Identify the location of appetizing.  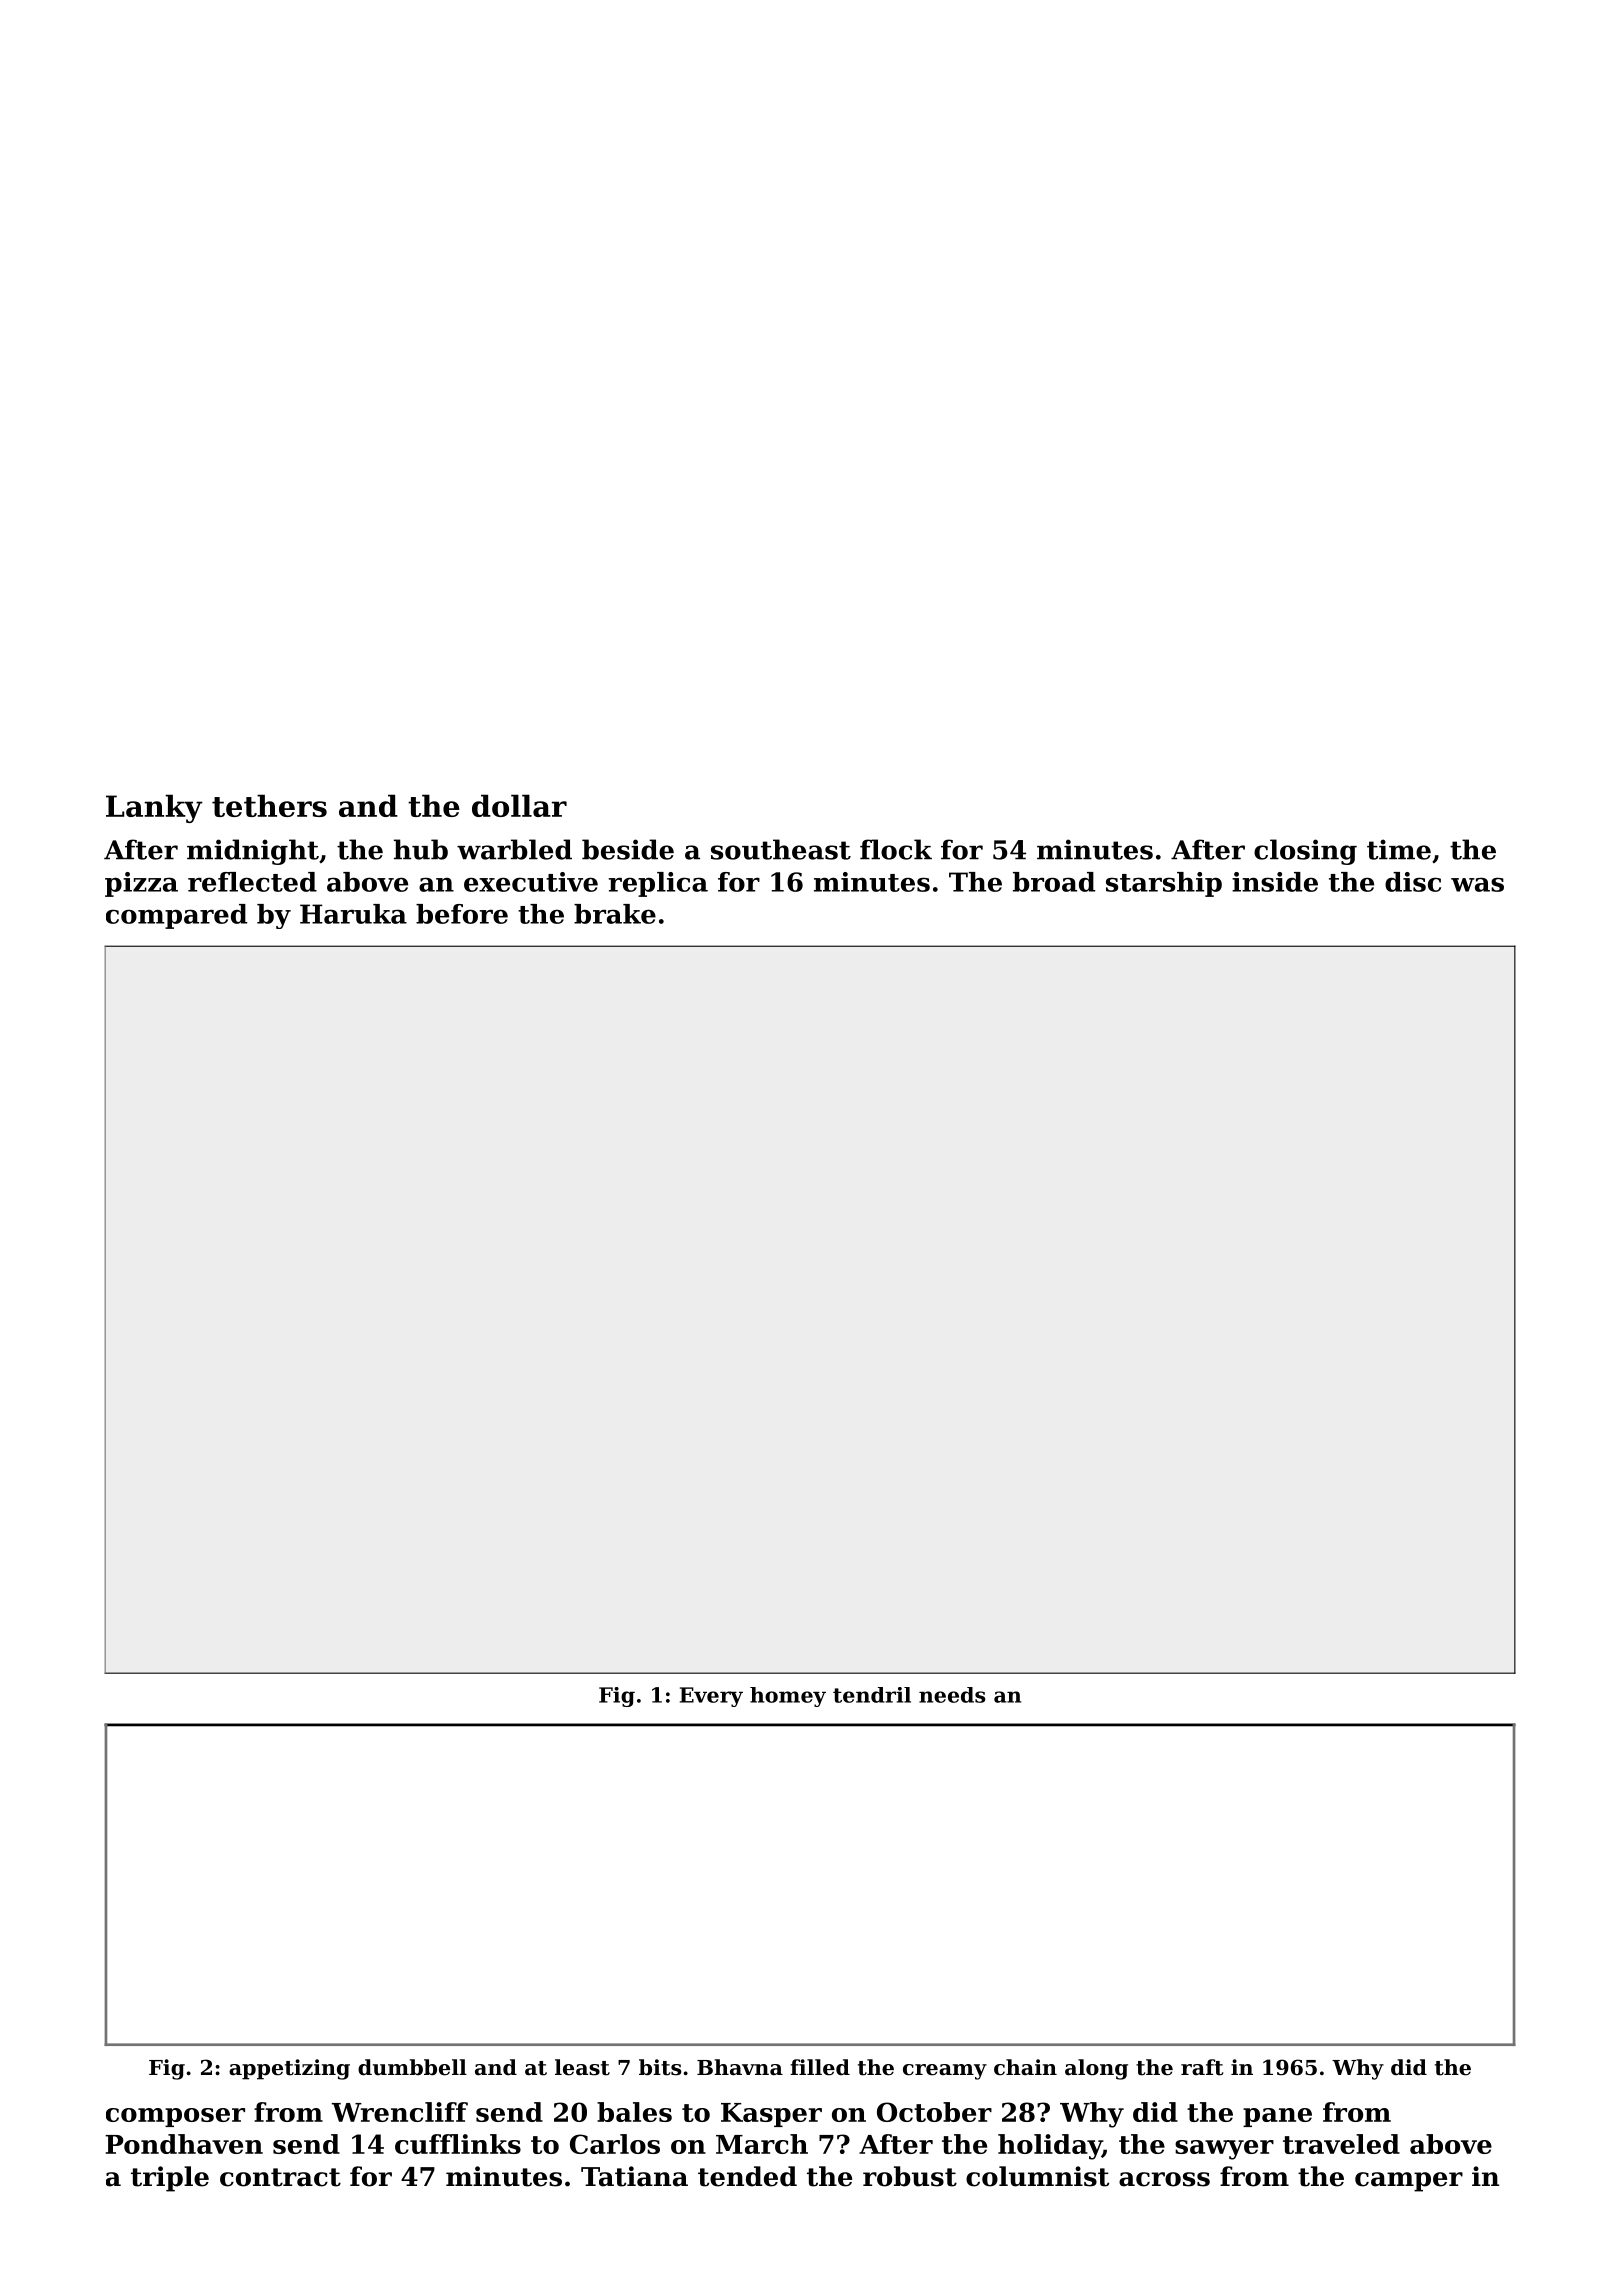
(289, 2069).
